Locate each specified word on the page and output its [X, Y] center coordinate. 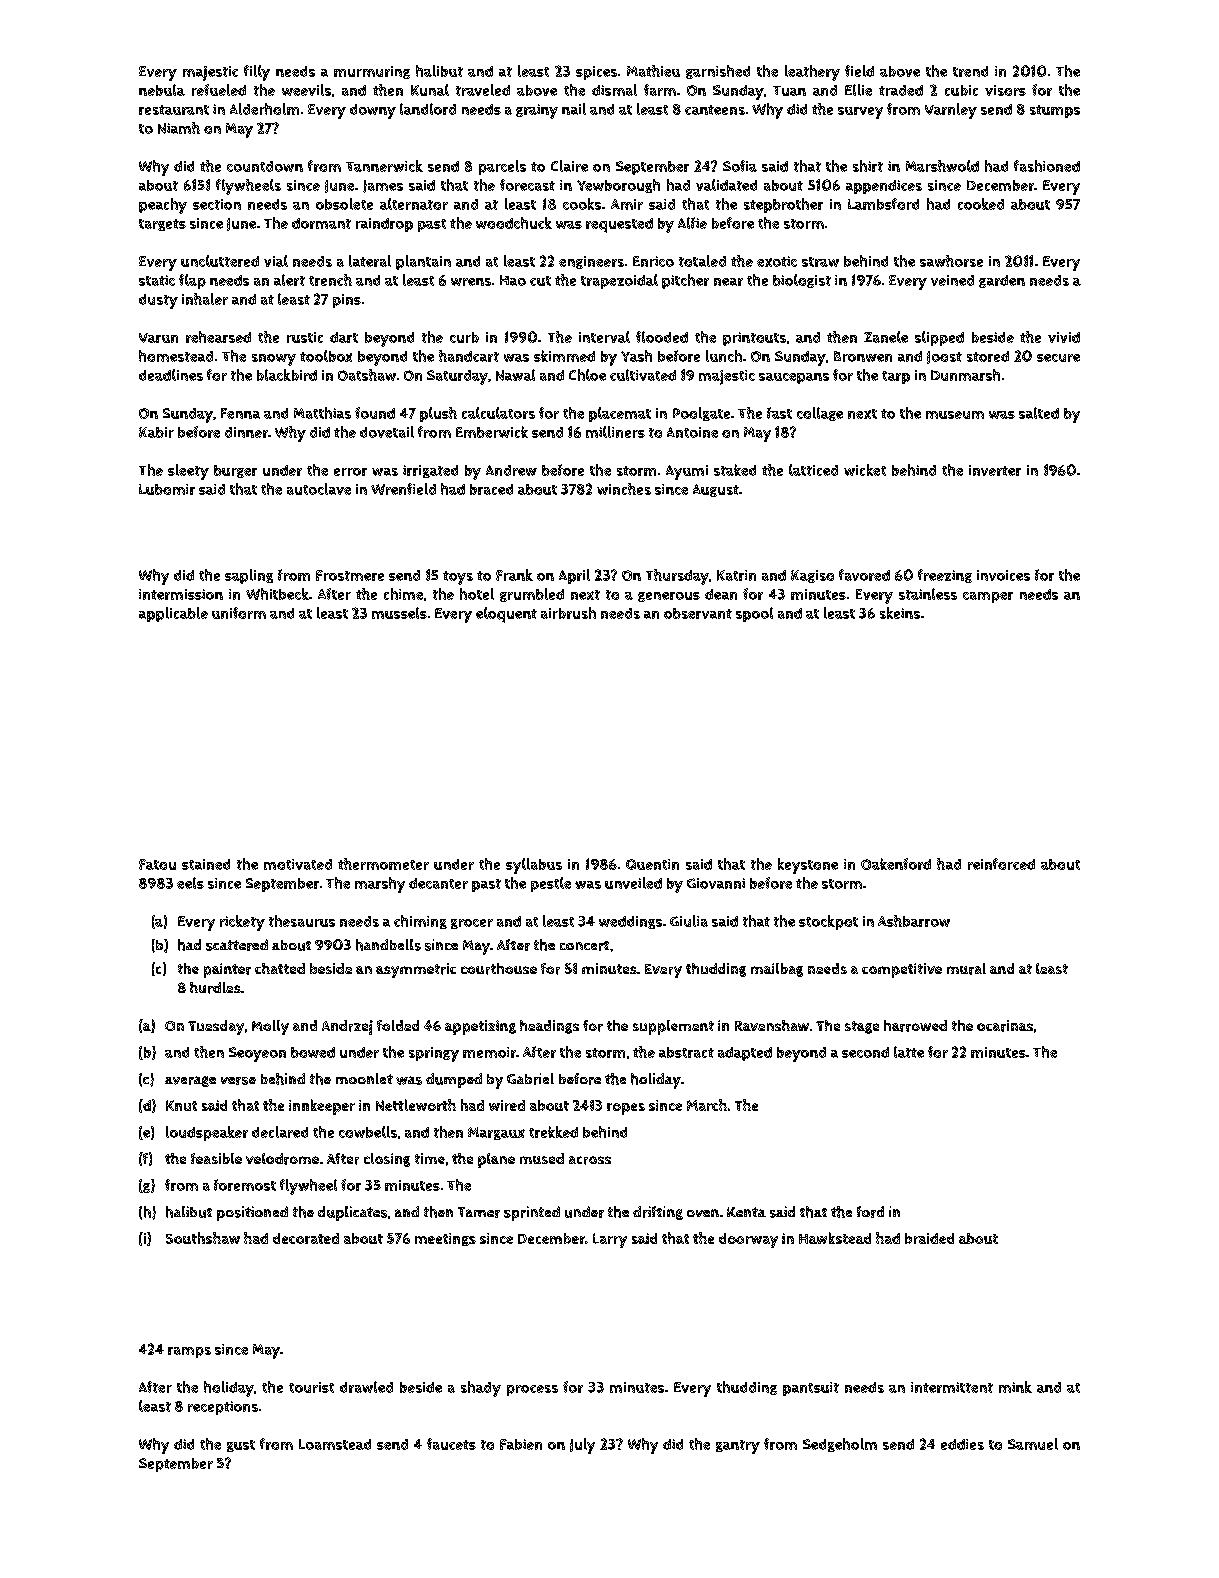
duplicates [352, 1213]
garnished [718, 72]
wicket [865, 470]
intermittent [952, 1387]
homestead [176, 356]
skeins [900, 613]
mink [1015, 1387]
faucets [451, 1444]
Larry [610, 1240]
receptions [223, 1408]
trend [970, 71]
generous [669, 597]
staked [735, 470]
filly [257, 73]
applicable [173, 614]
